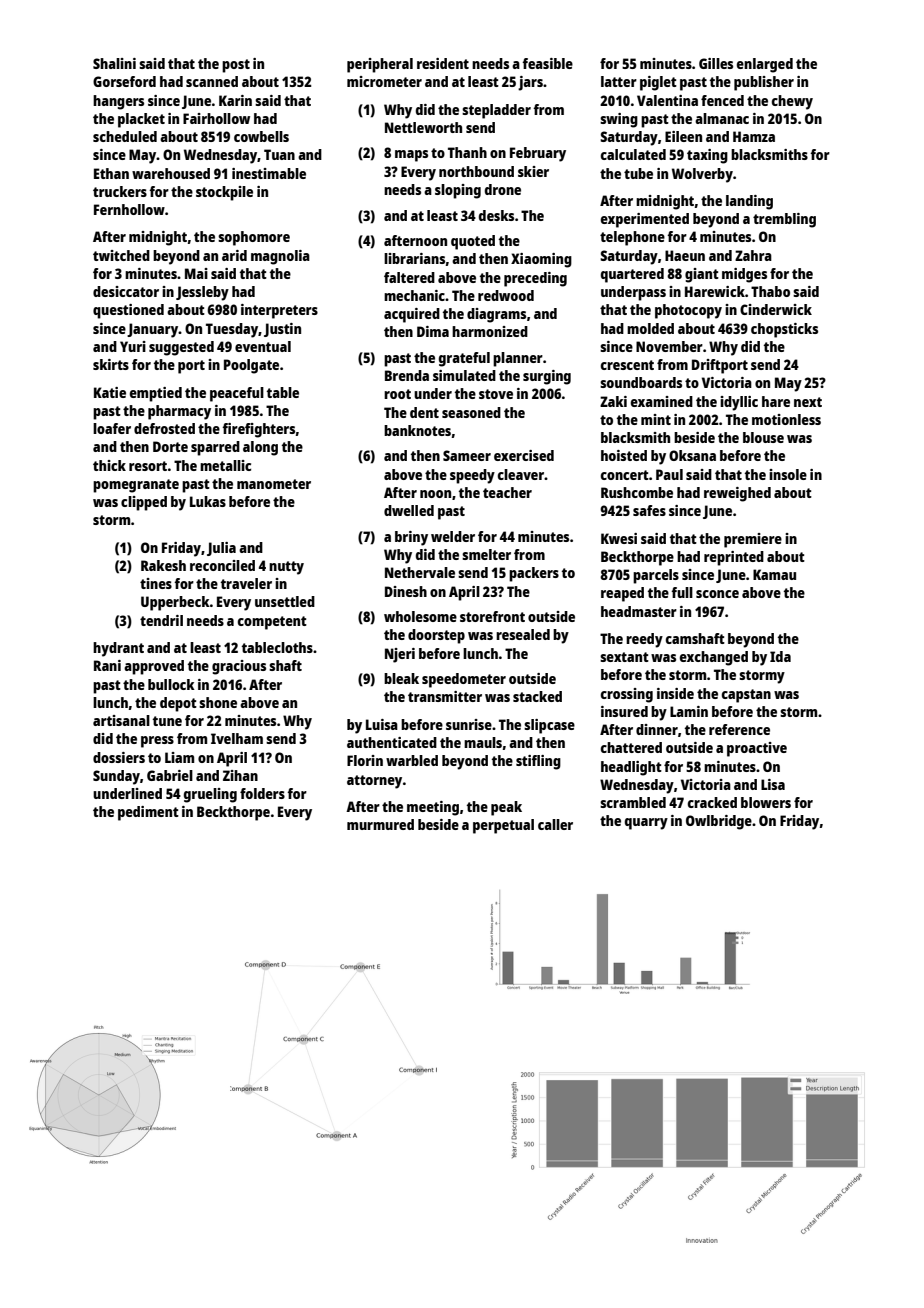 The width and height of the page is (924, 1308). What do you see at coordinates (236, 66) in the page?
I see `post` at bounding box center [236, 66].
